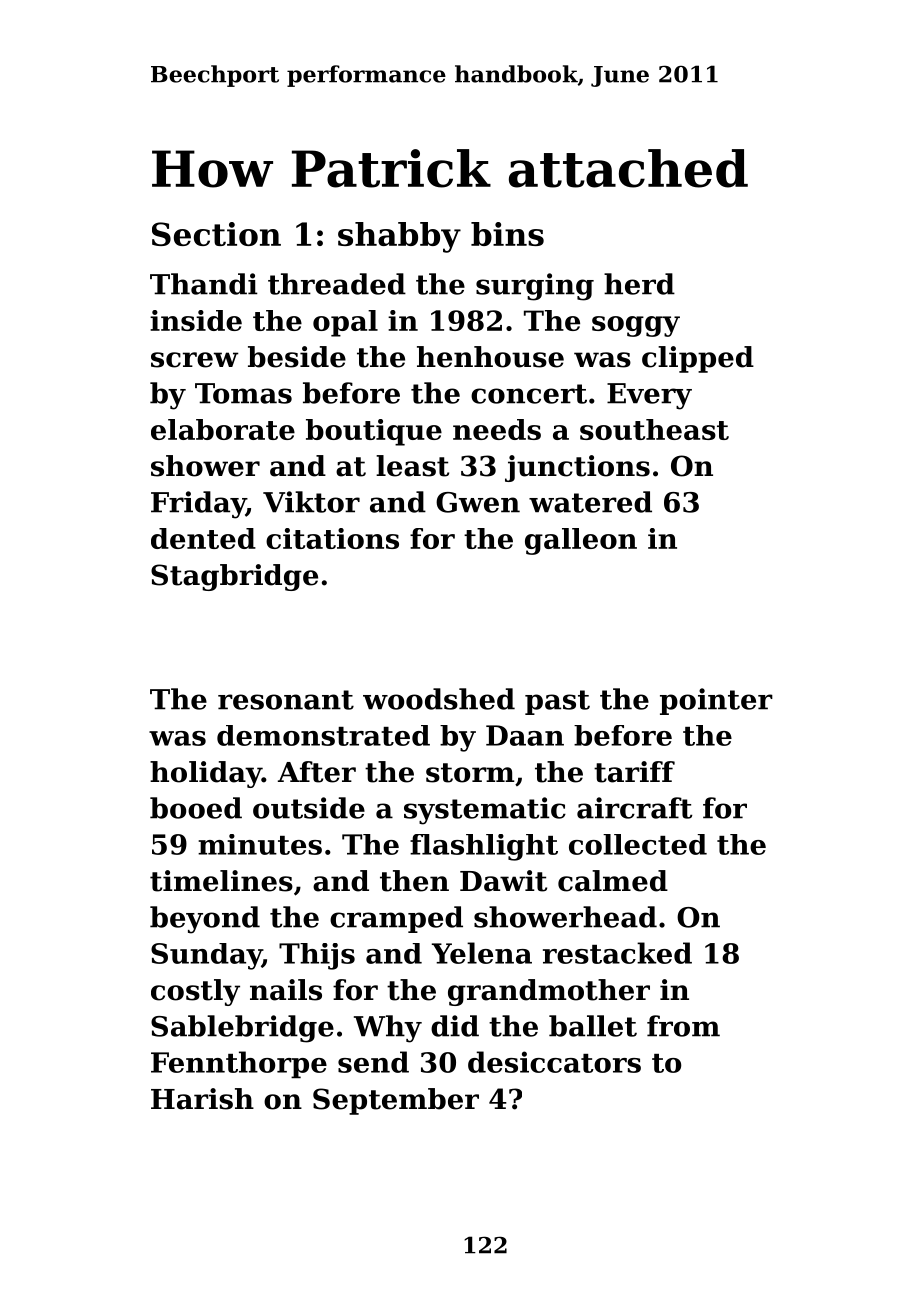  Describe the element at coordinates (396, 1101) in the page. I see `September` at that location.
